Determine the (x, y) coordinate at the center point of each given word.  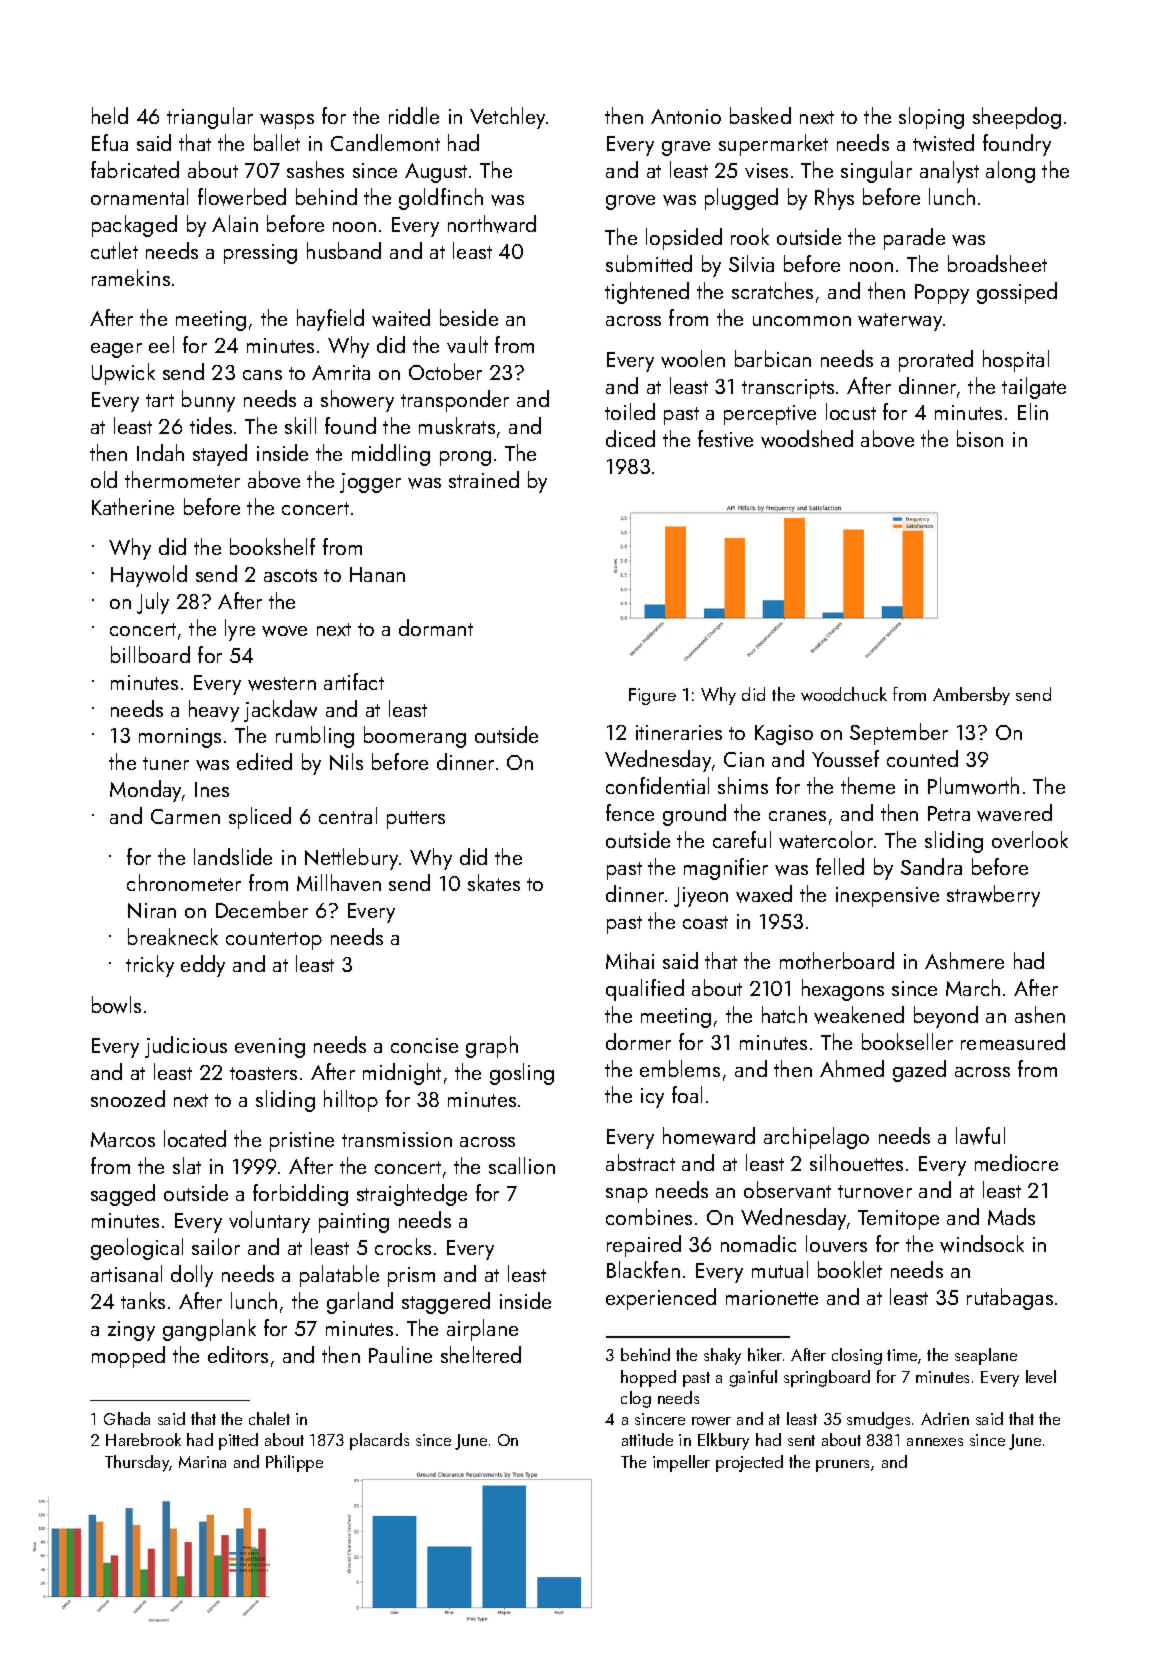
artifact (354, 681)
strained (484, 479)
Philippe (294, 1463)
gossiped (1017, 293)
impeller (681, 1463)
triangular (210, 118)
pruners (842, 1466)
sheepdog (1017, 118)
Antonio (686, 116)
